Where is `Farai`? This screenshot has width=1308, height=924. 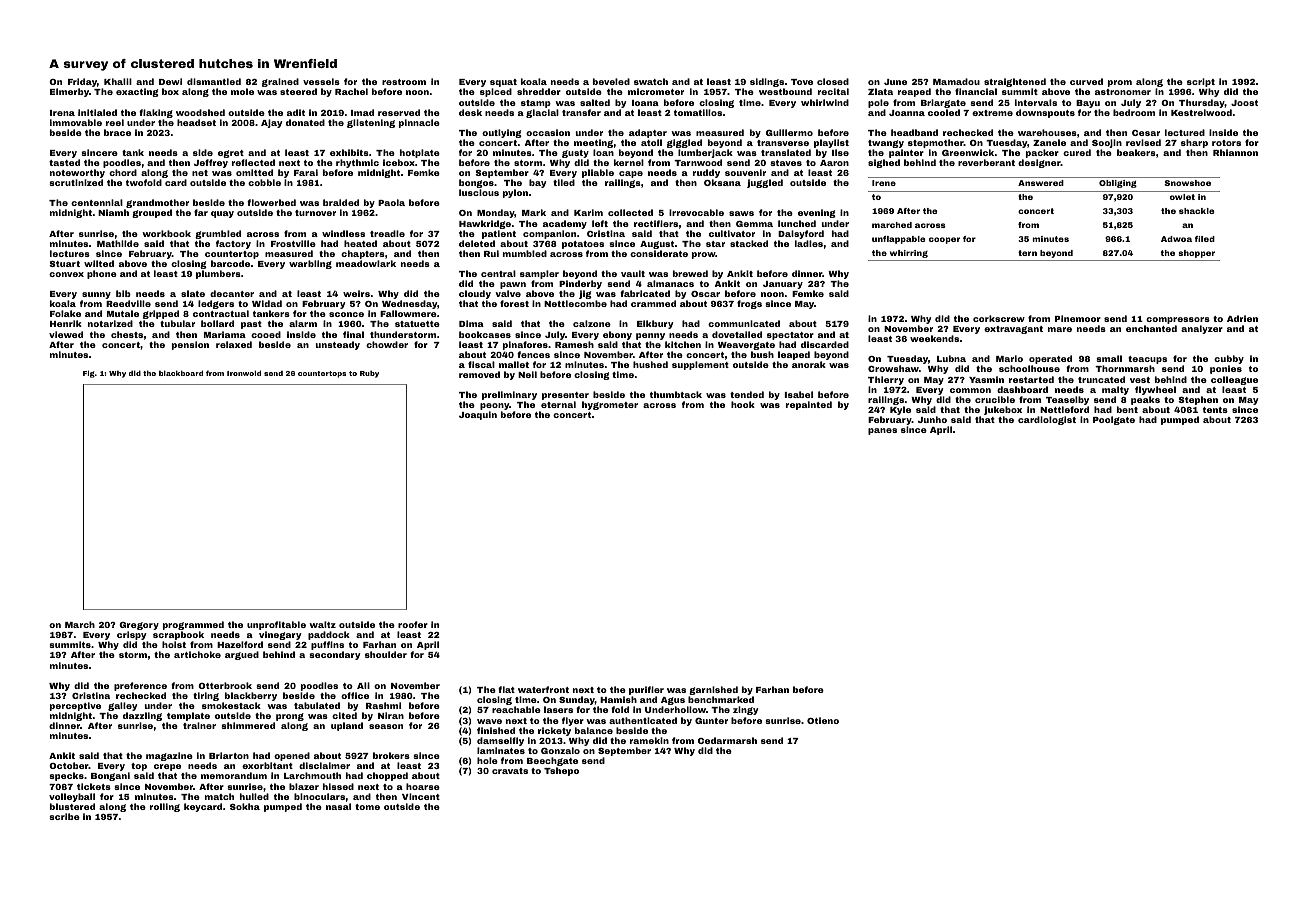
Farai is located at coordinates (306, 172).
